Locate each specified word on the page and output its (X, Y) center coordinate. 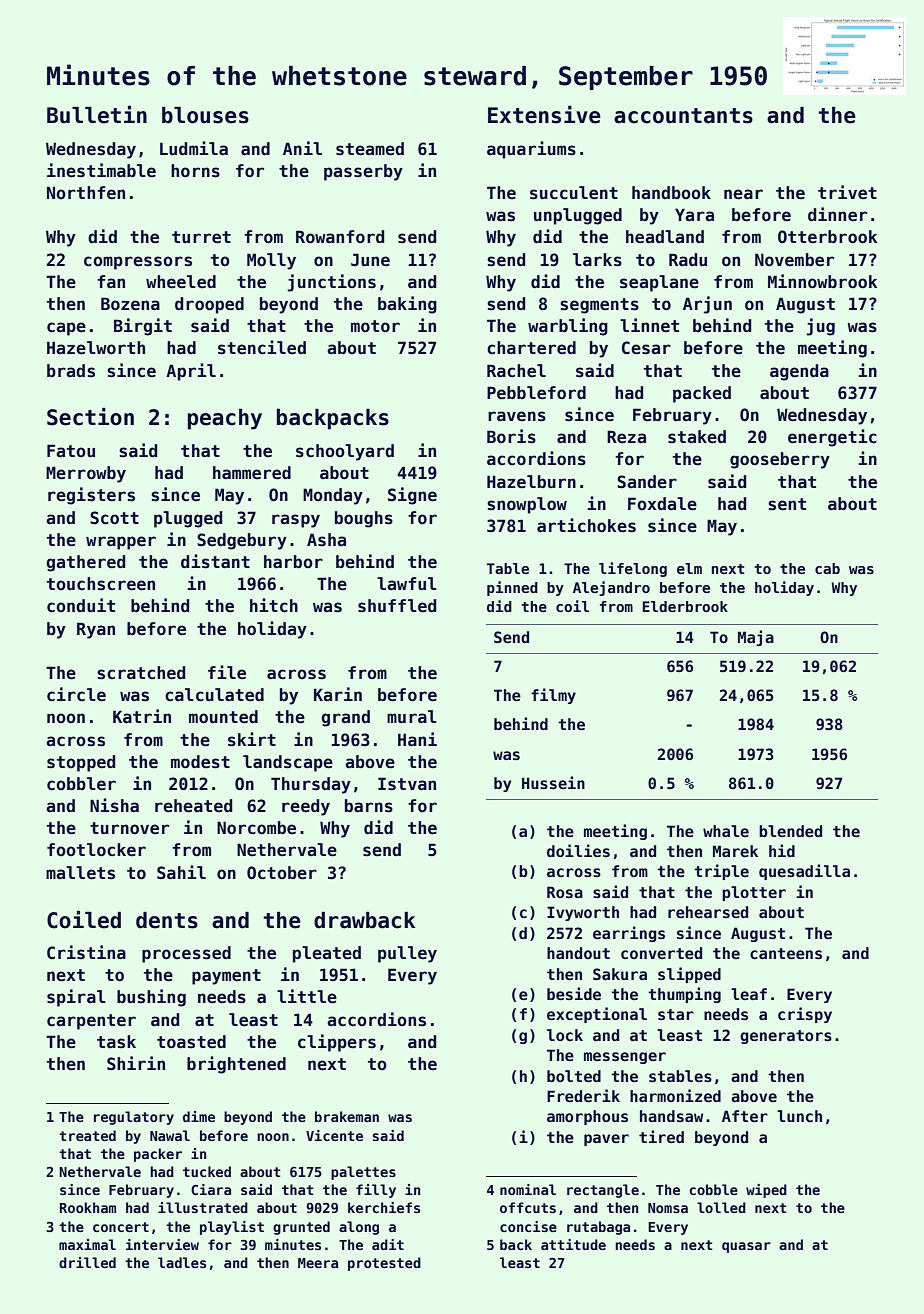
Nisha (114, 805)
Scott (114, 518)
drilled (87, 1262)
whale (726, 831)
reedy (306, 807)
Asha (326, 540)
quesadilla (804, 872)
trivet (847, 192)
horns (195, 171)
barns (369, 806)
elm (689, 568)
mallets (80, 873)
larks (597, 260)
